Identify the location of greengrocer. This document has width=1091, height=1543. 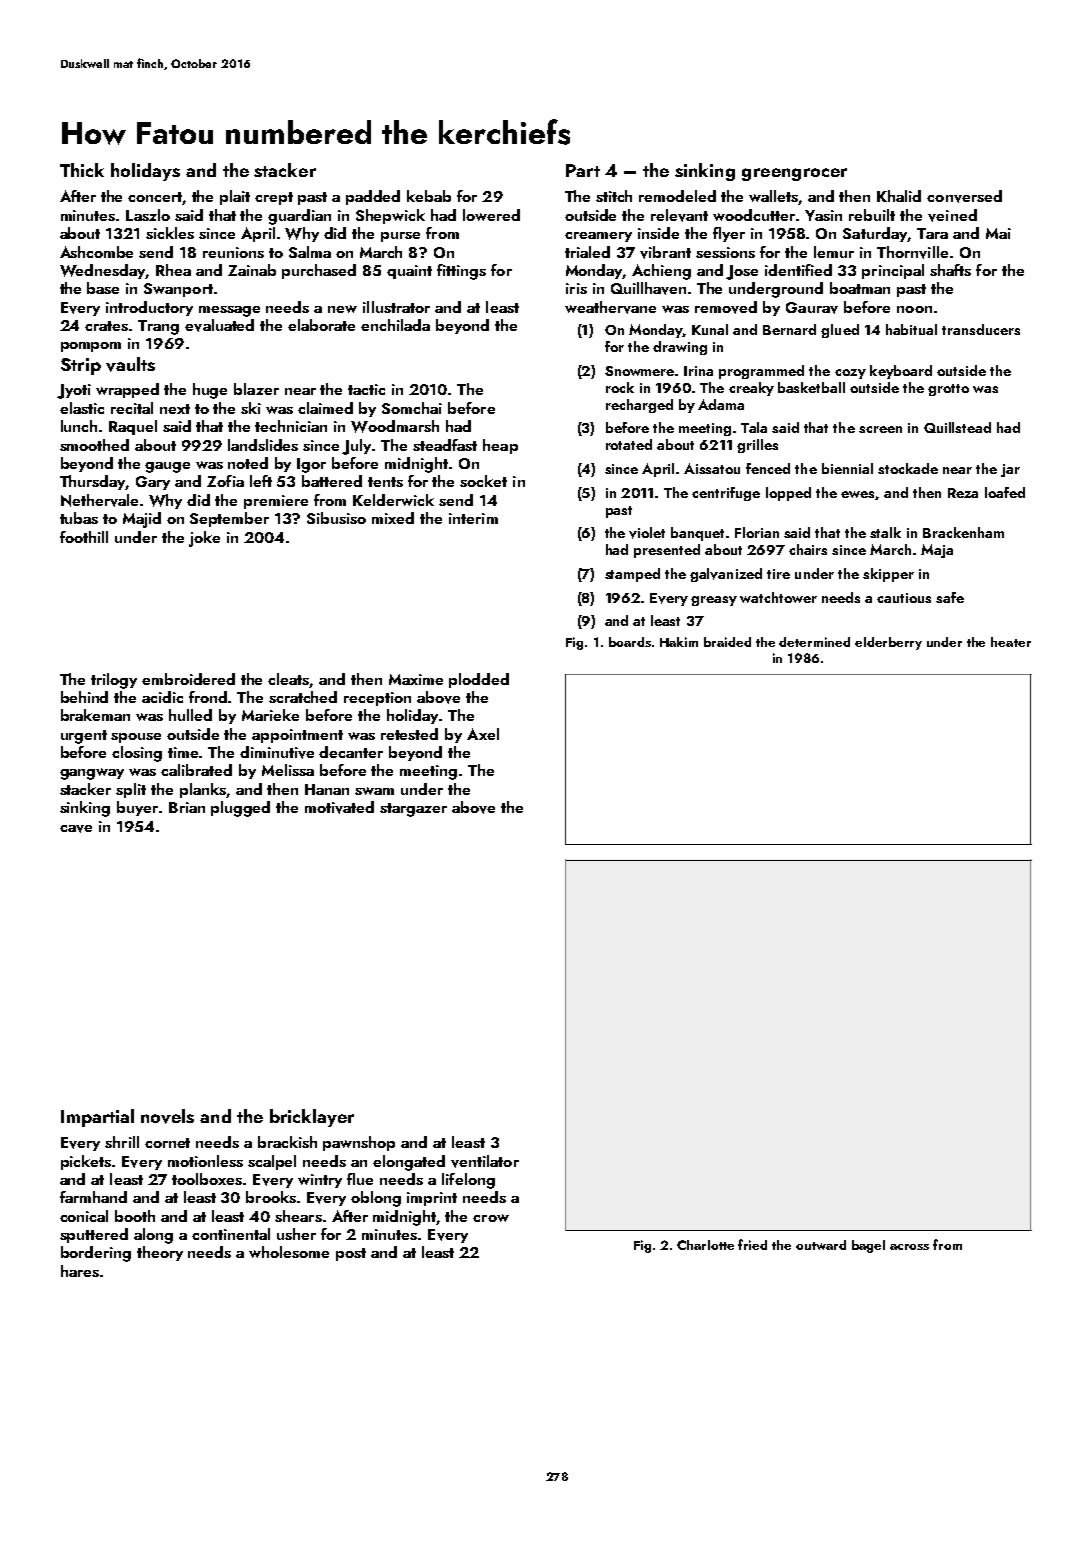
(794, 174).
